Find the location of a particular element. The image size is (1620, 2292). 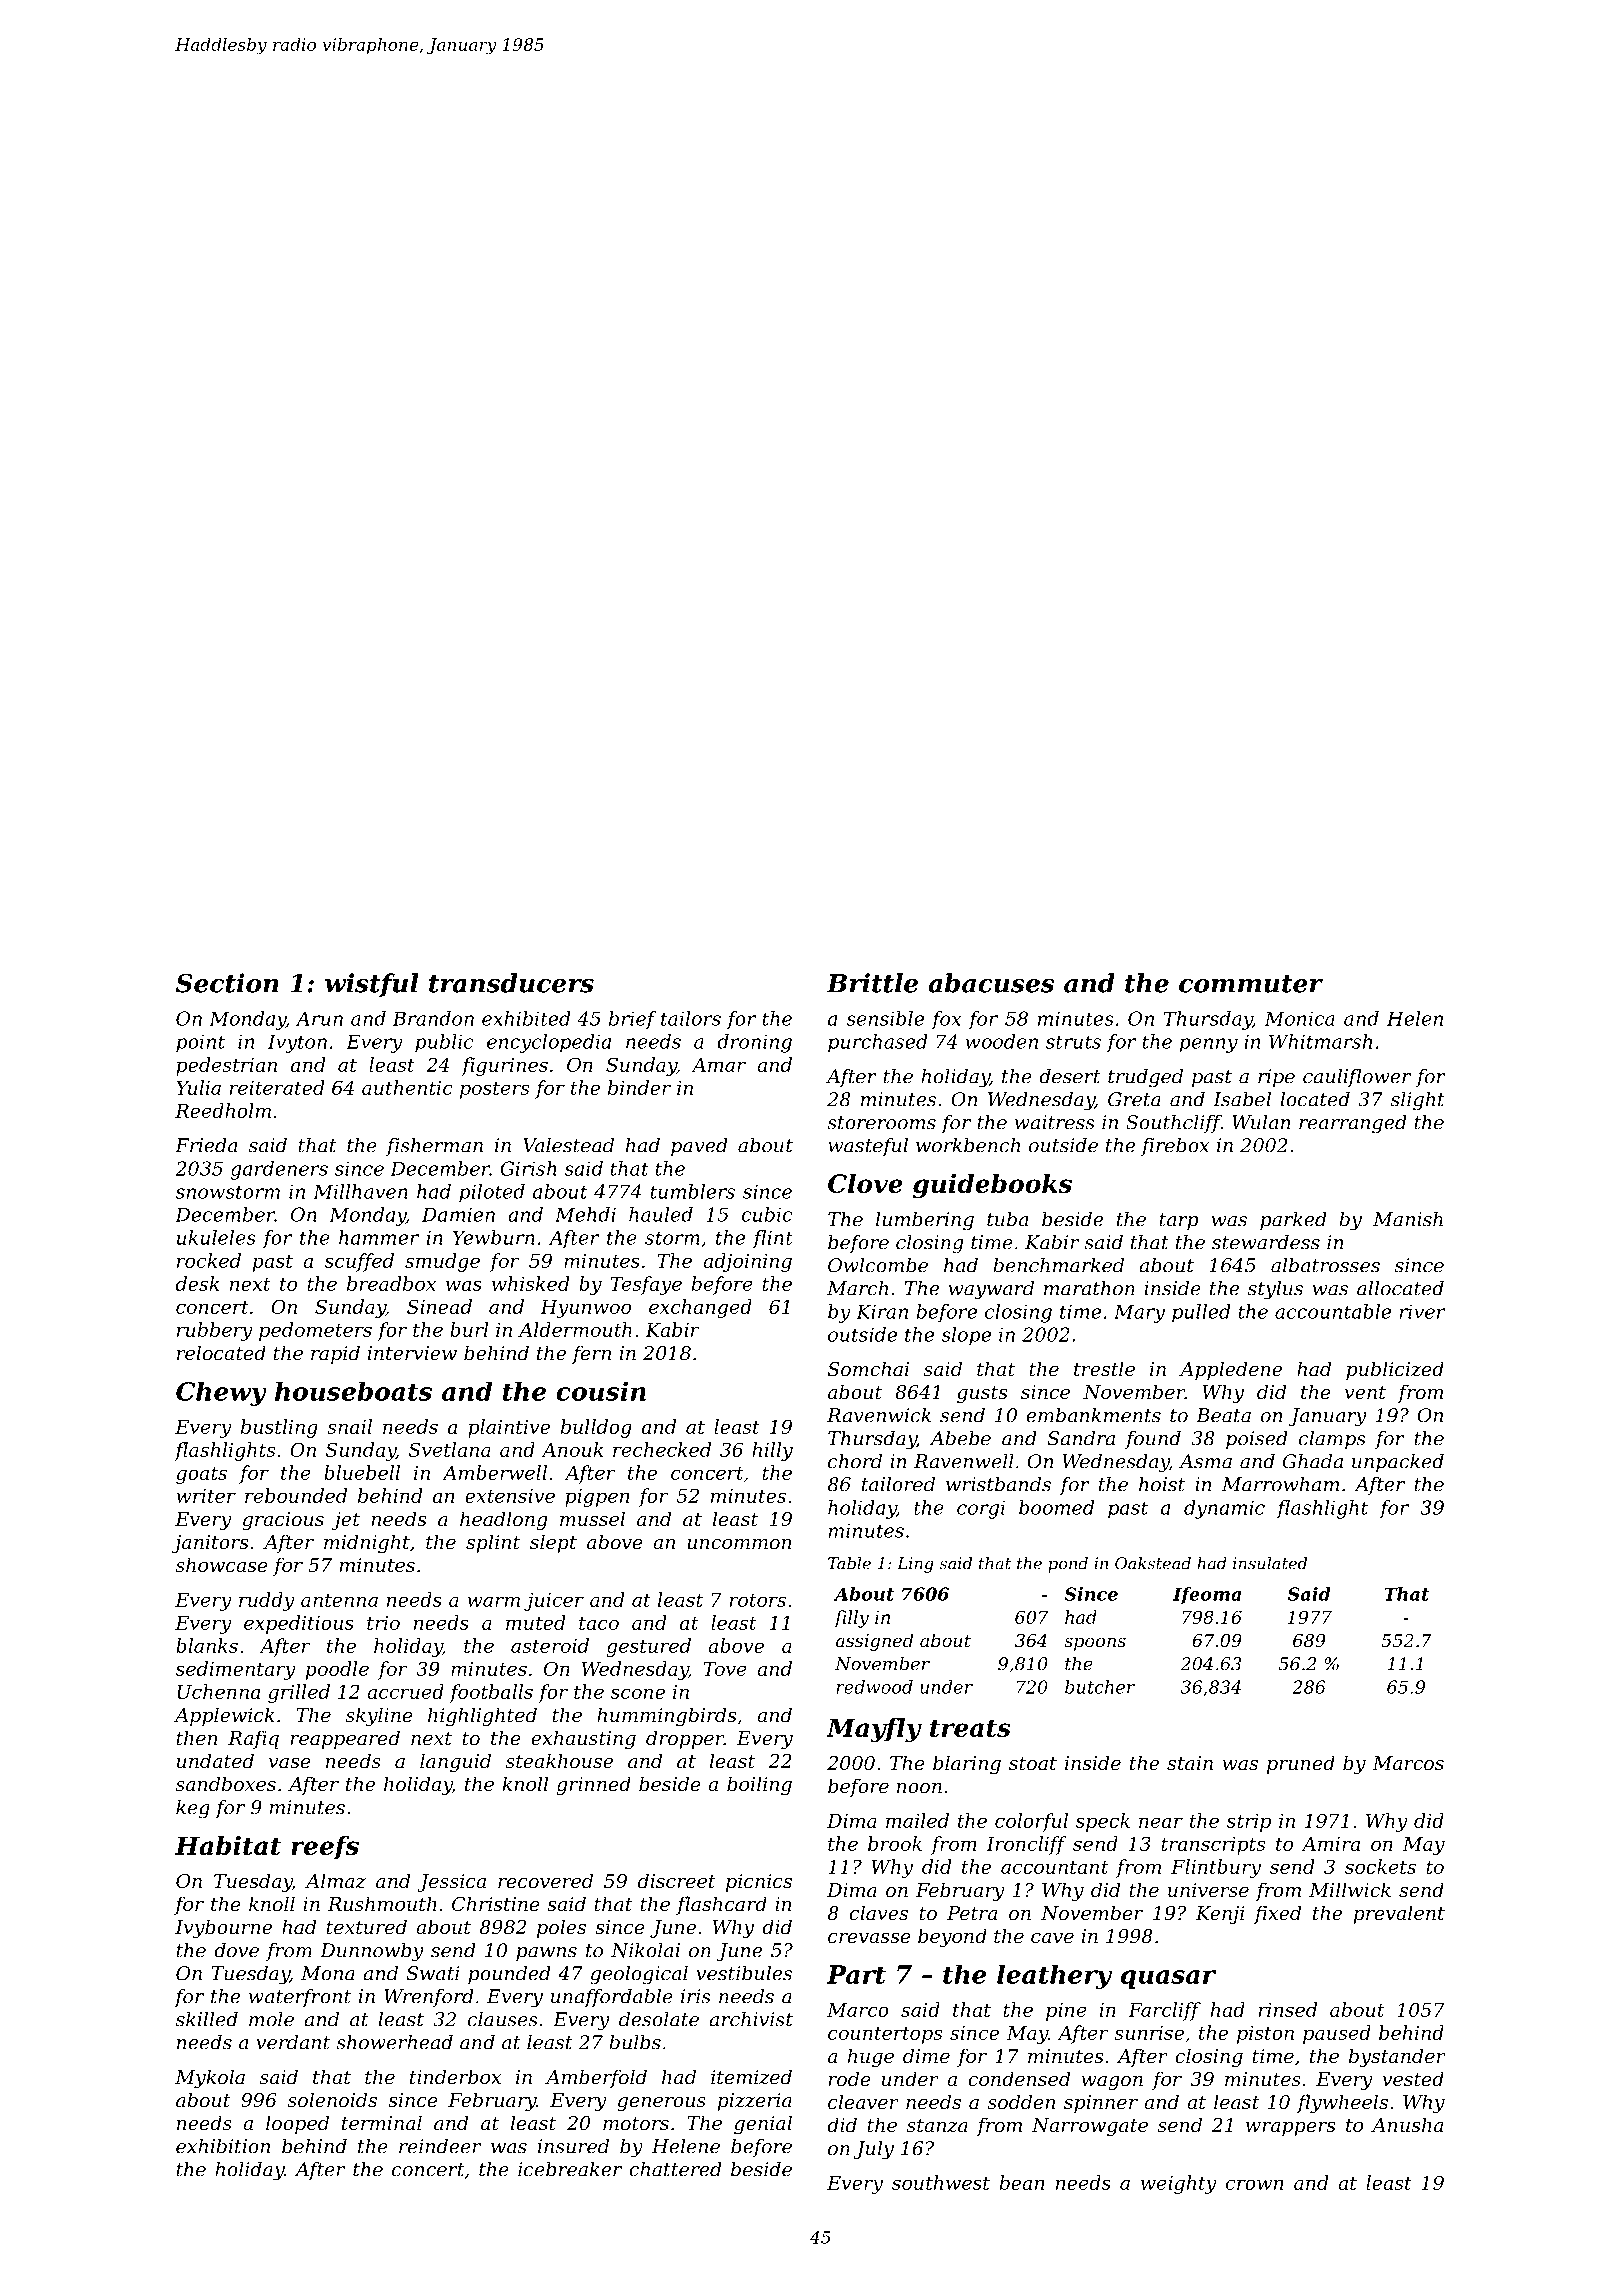

Ifeoma is located at coordinates (1207, 1595).
